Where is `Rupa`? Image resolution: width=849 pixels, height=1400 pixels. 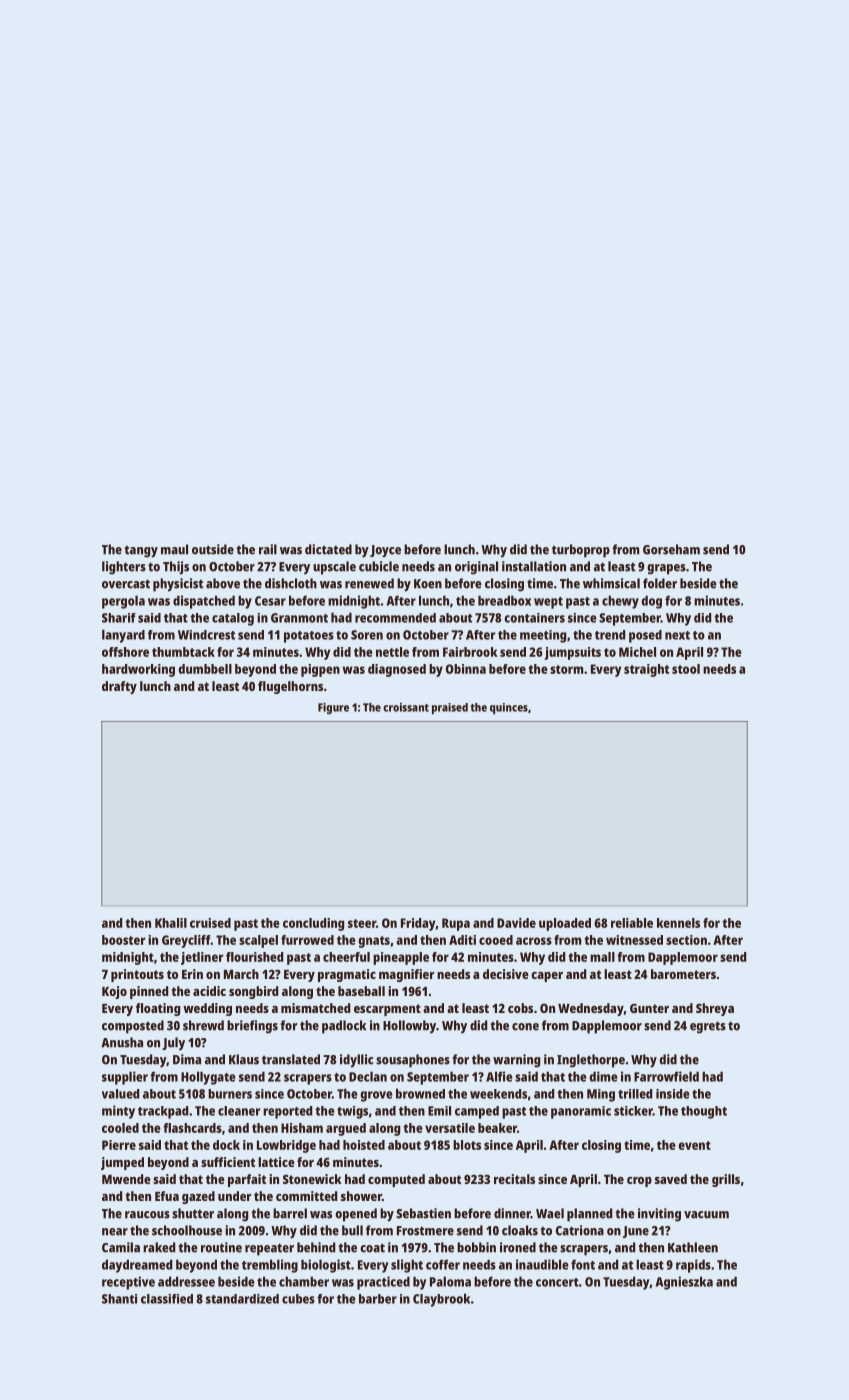
Rupa is located at coordinates (456, 924).
